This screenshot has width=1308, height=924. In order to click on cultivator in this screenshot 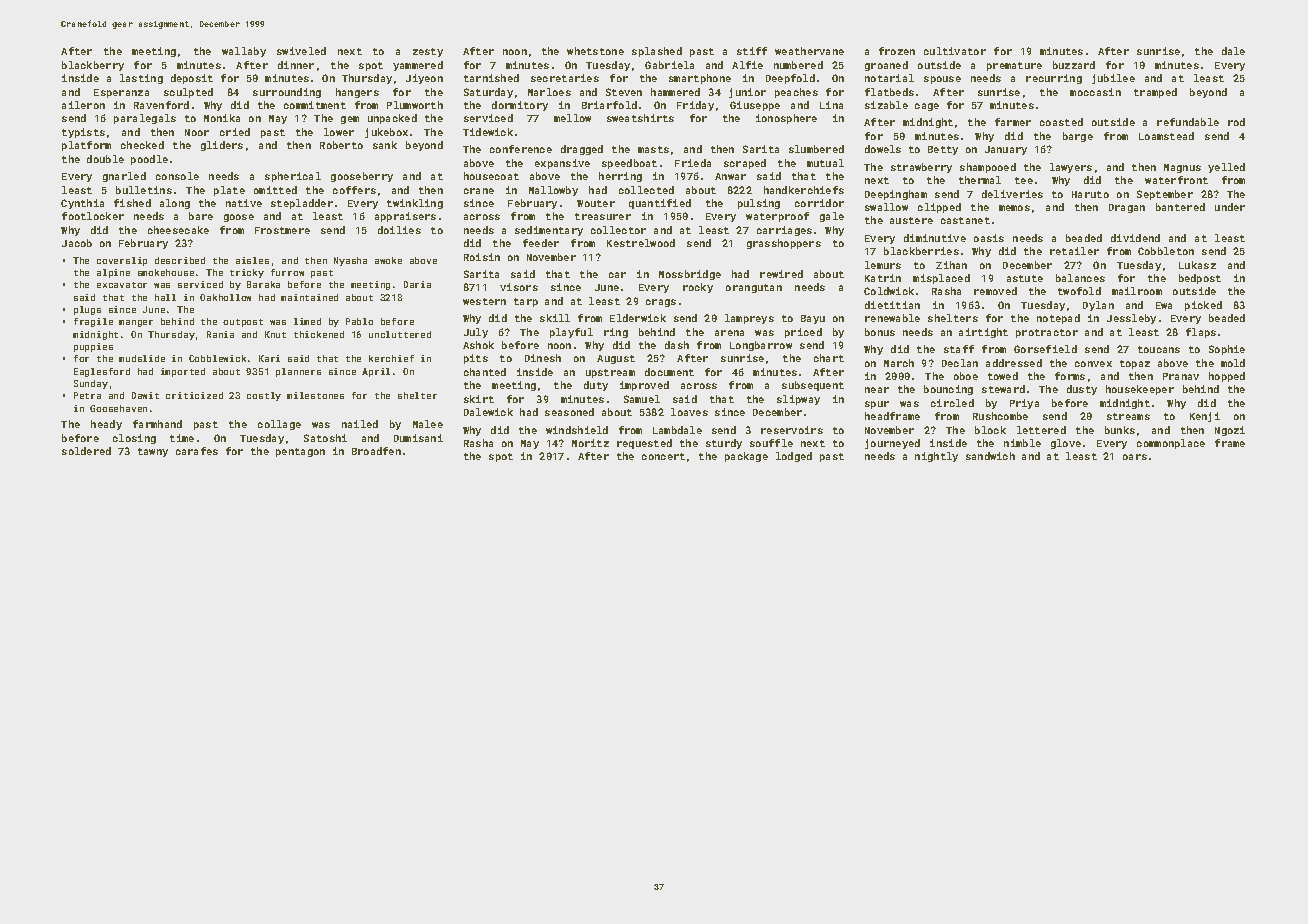, I will do `click(955, 51)`.
